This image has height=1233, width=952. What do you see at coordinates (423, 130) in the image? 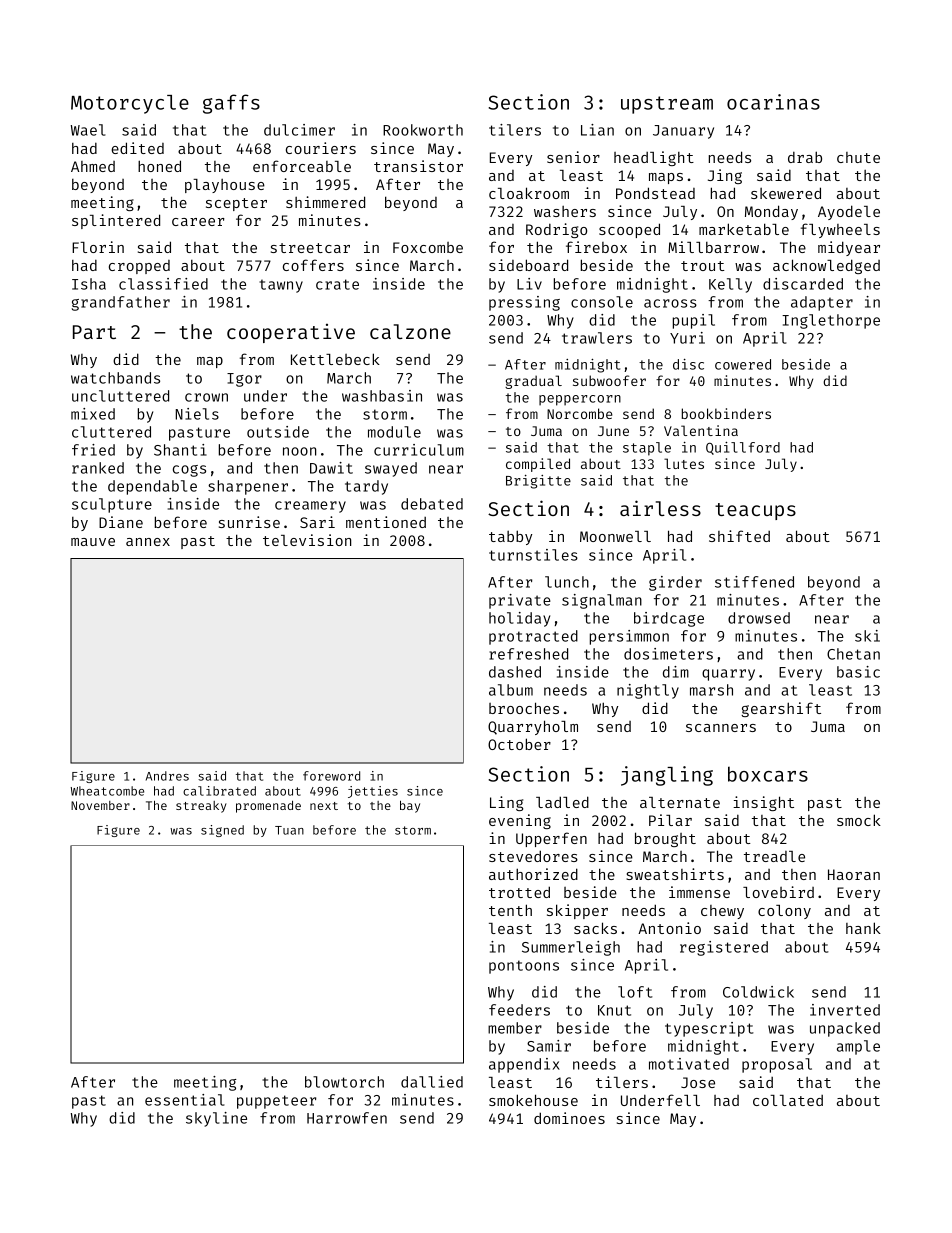
I see `Rookworth` at bounding box center [423, 130].
